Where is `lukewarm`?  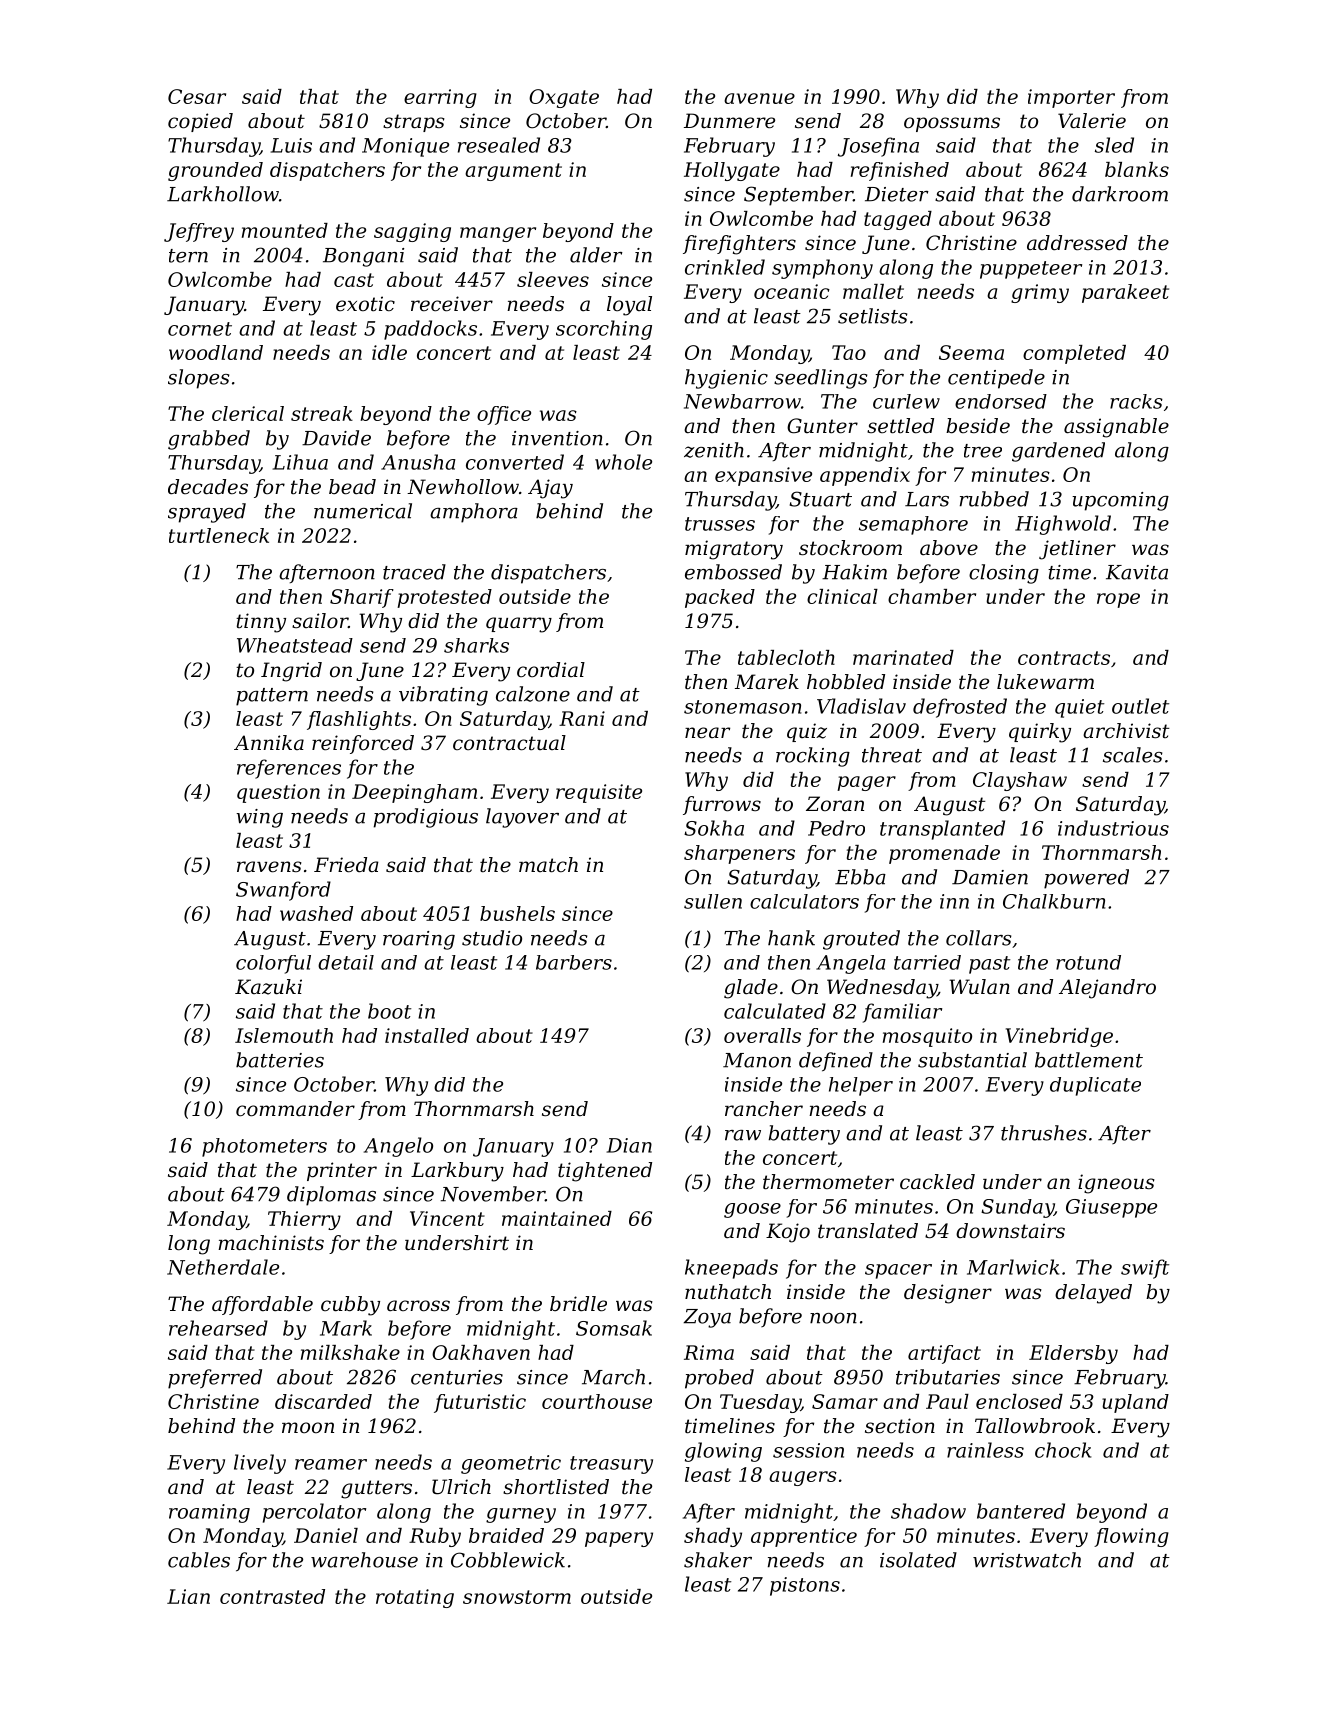 lukewarm is located at coordinates (1045, 682).
